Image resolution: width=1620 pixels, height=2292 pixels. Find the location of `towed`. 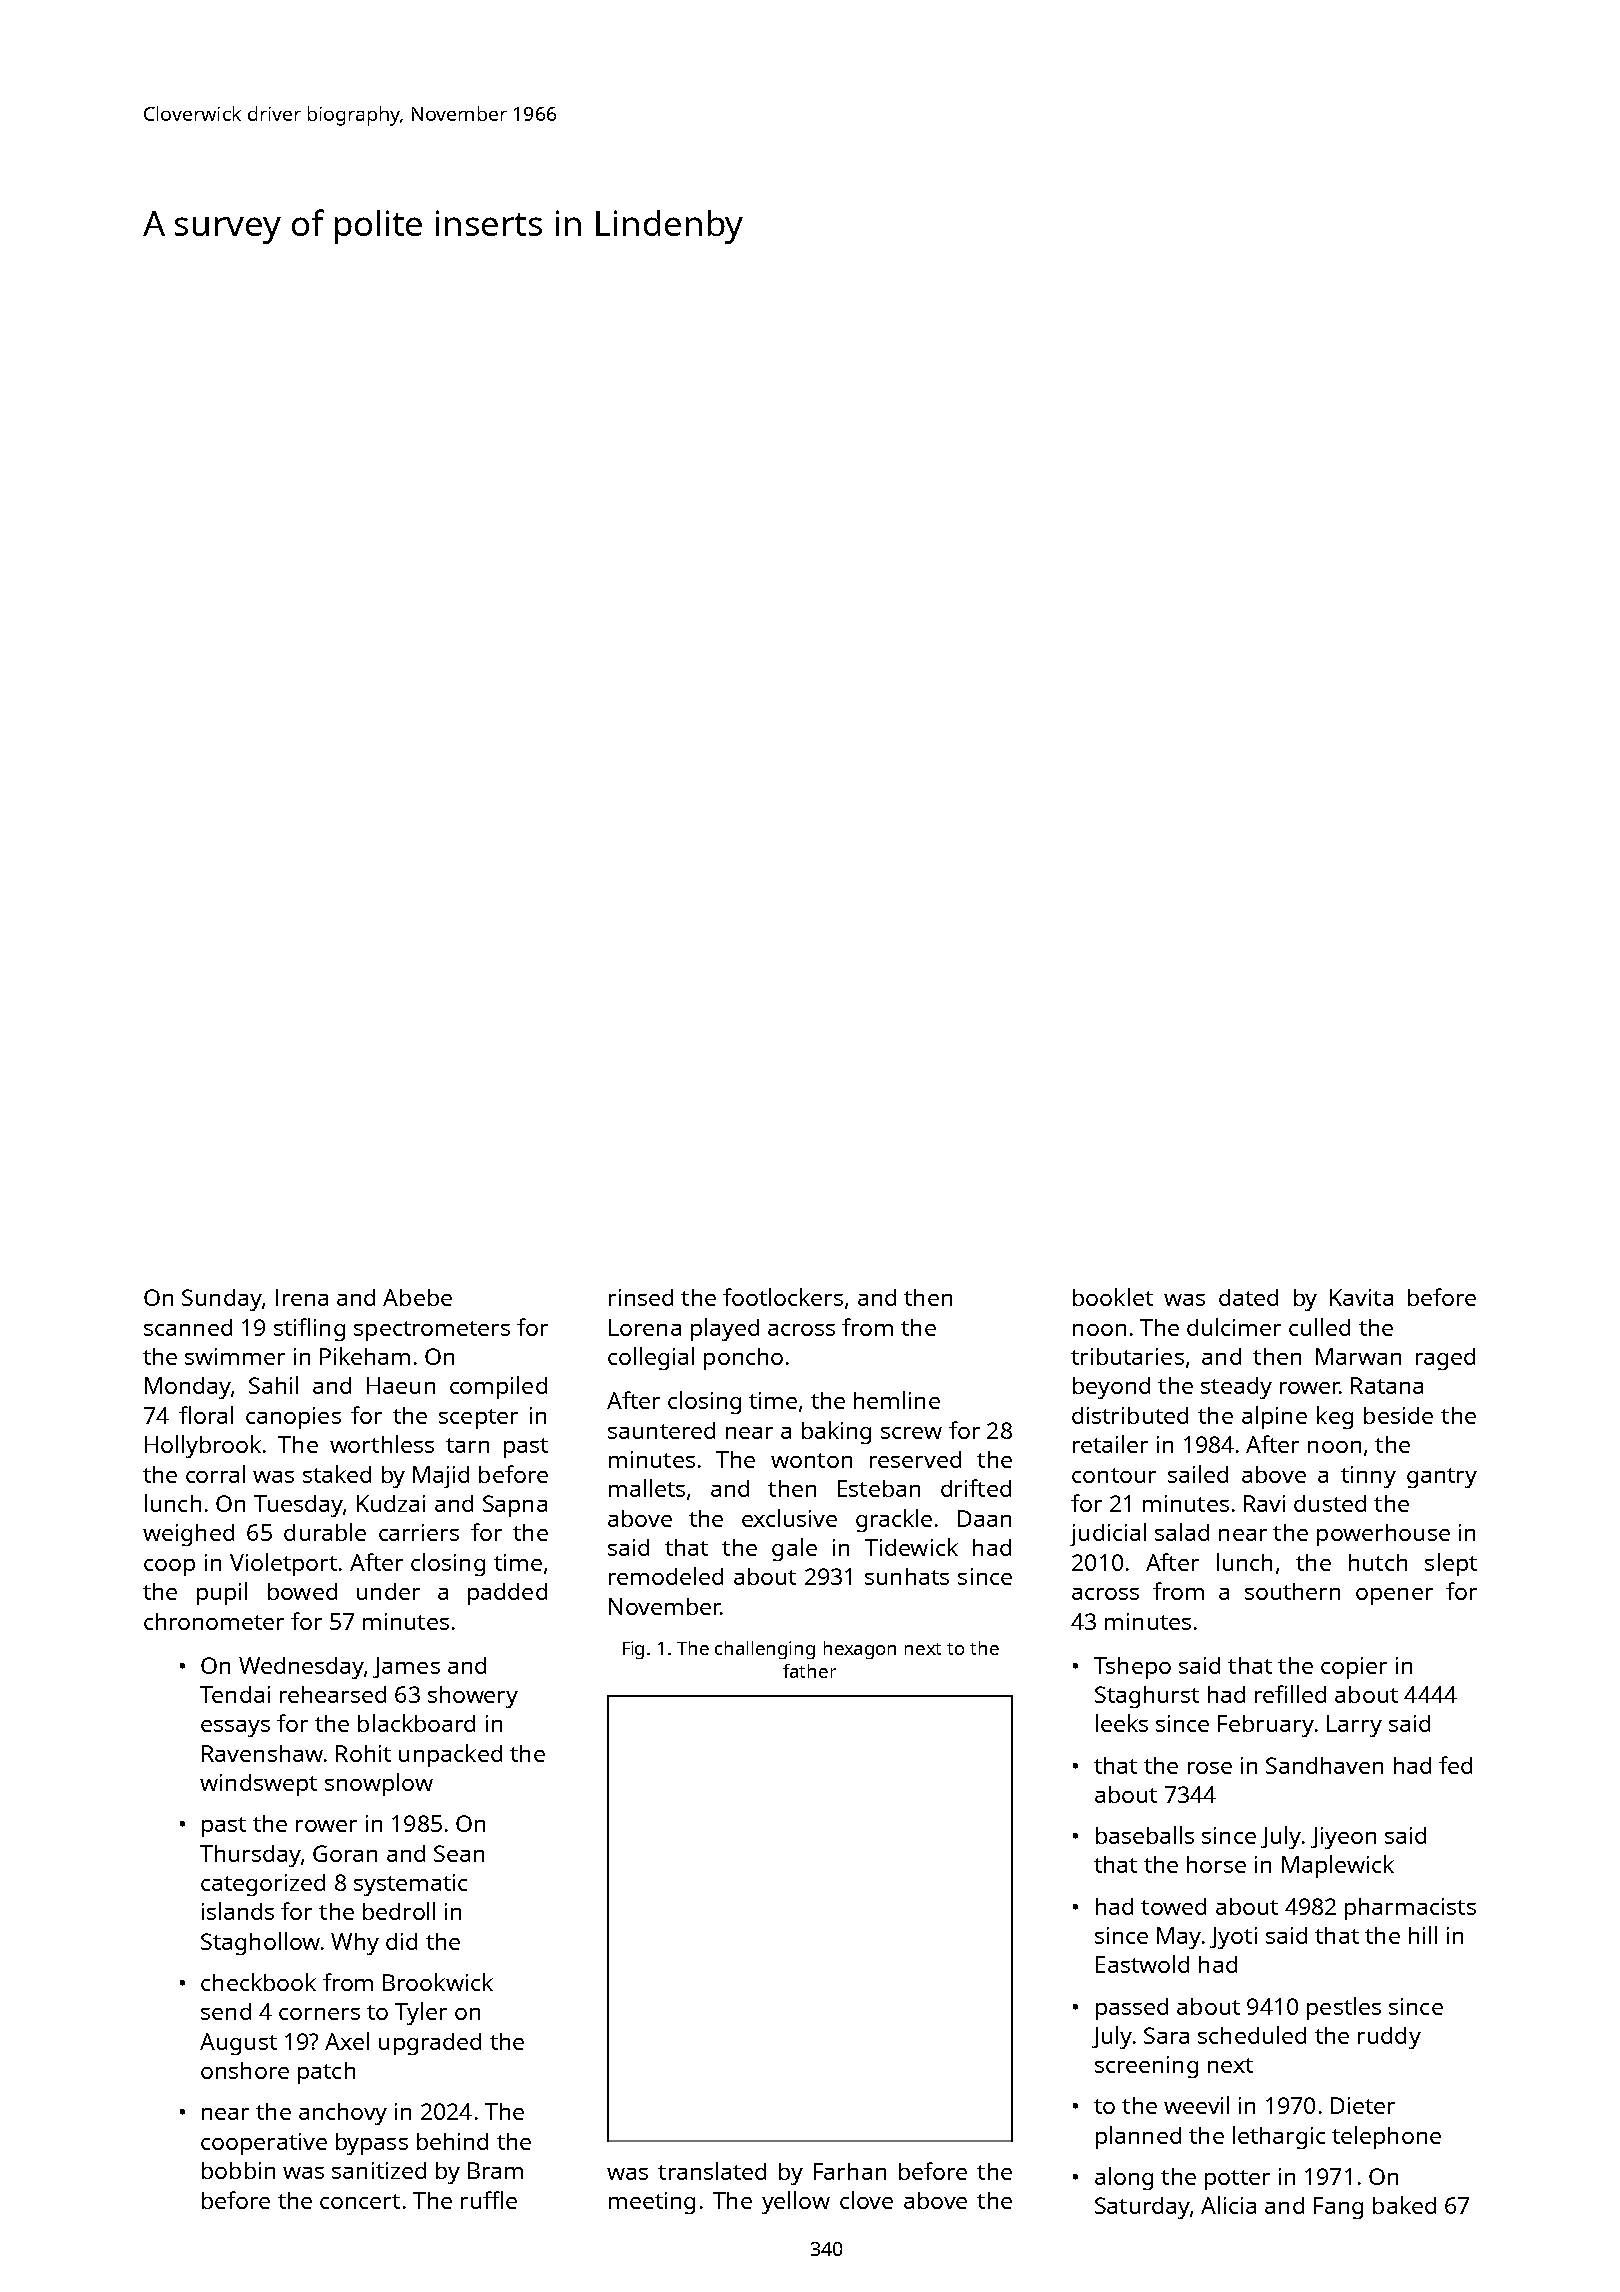

towed is located at coordinates (1173, 1906).
